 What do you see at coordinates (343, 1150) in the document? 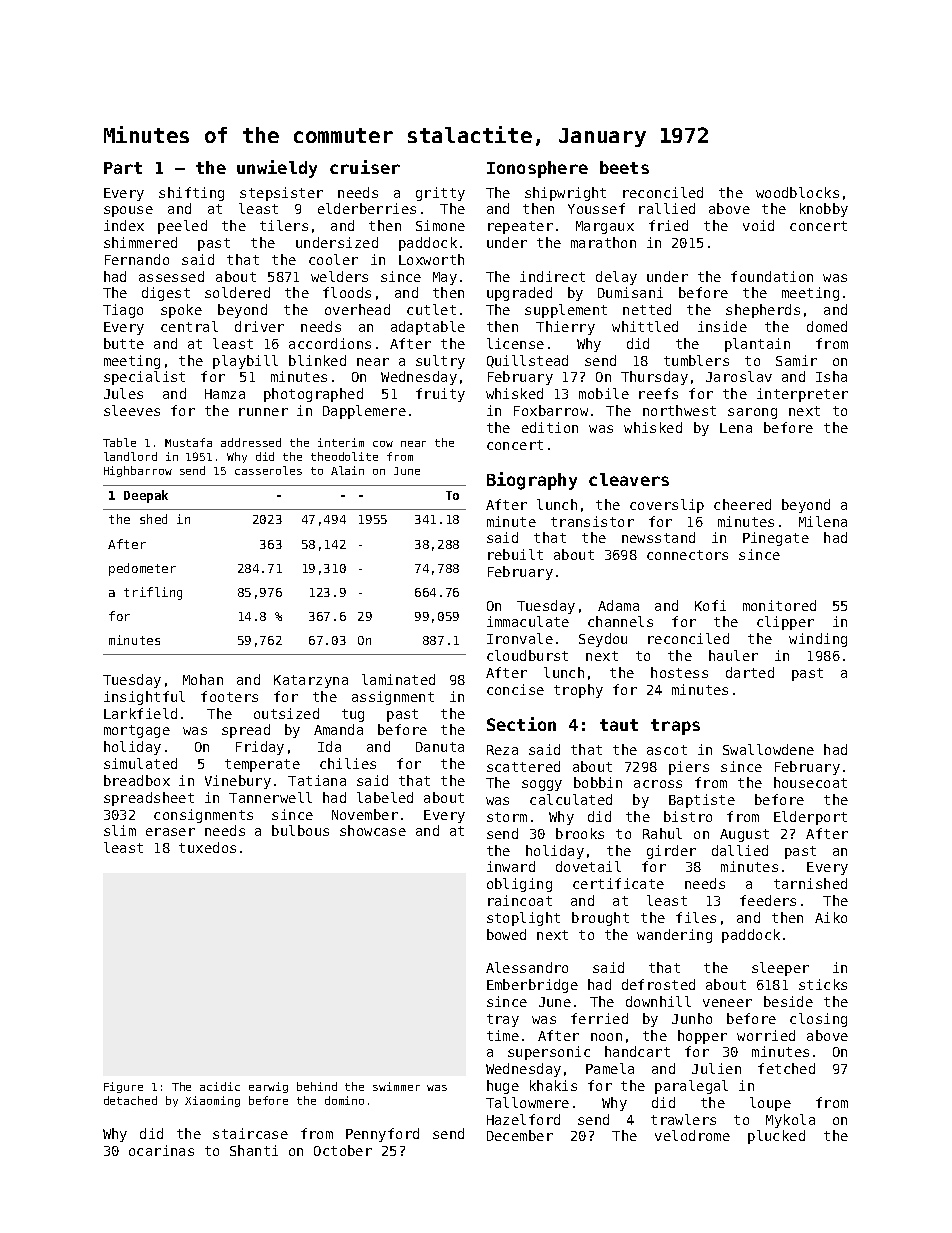
I see `October` at bounding box center [343, 1150].
